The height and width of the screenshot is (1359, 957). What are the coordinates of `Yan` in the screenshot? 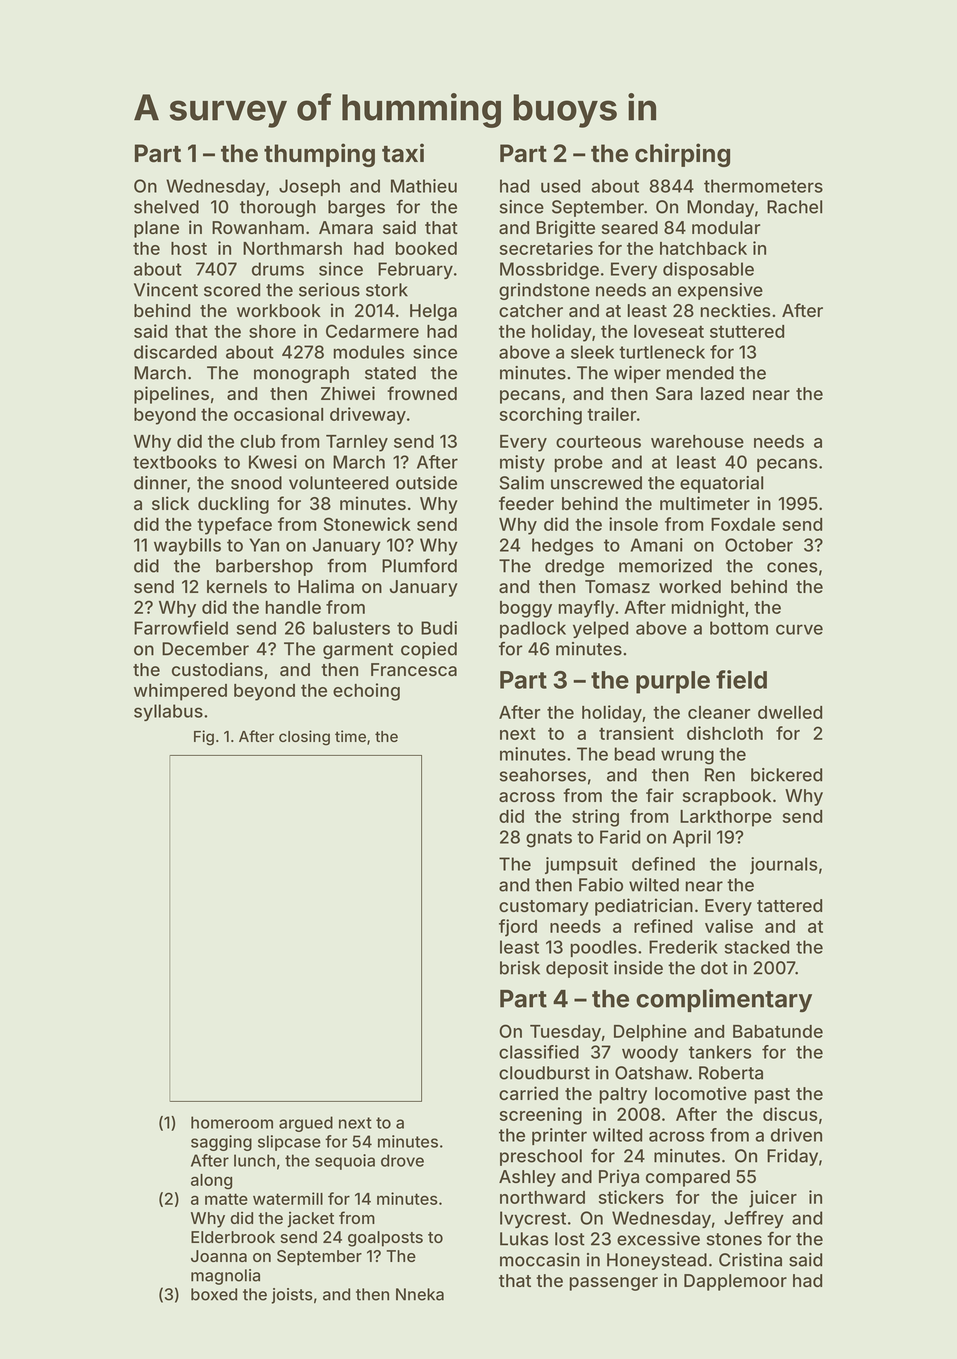 It's located at (264, 545).
